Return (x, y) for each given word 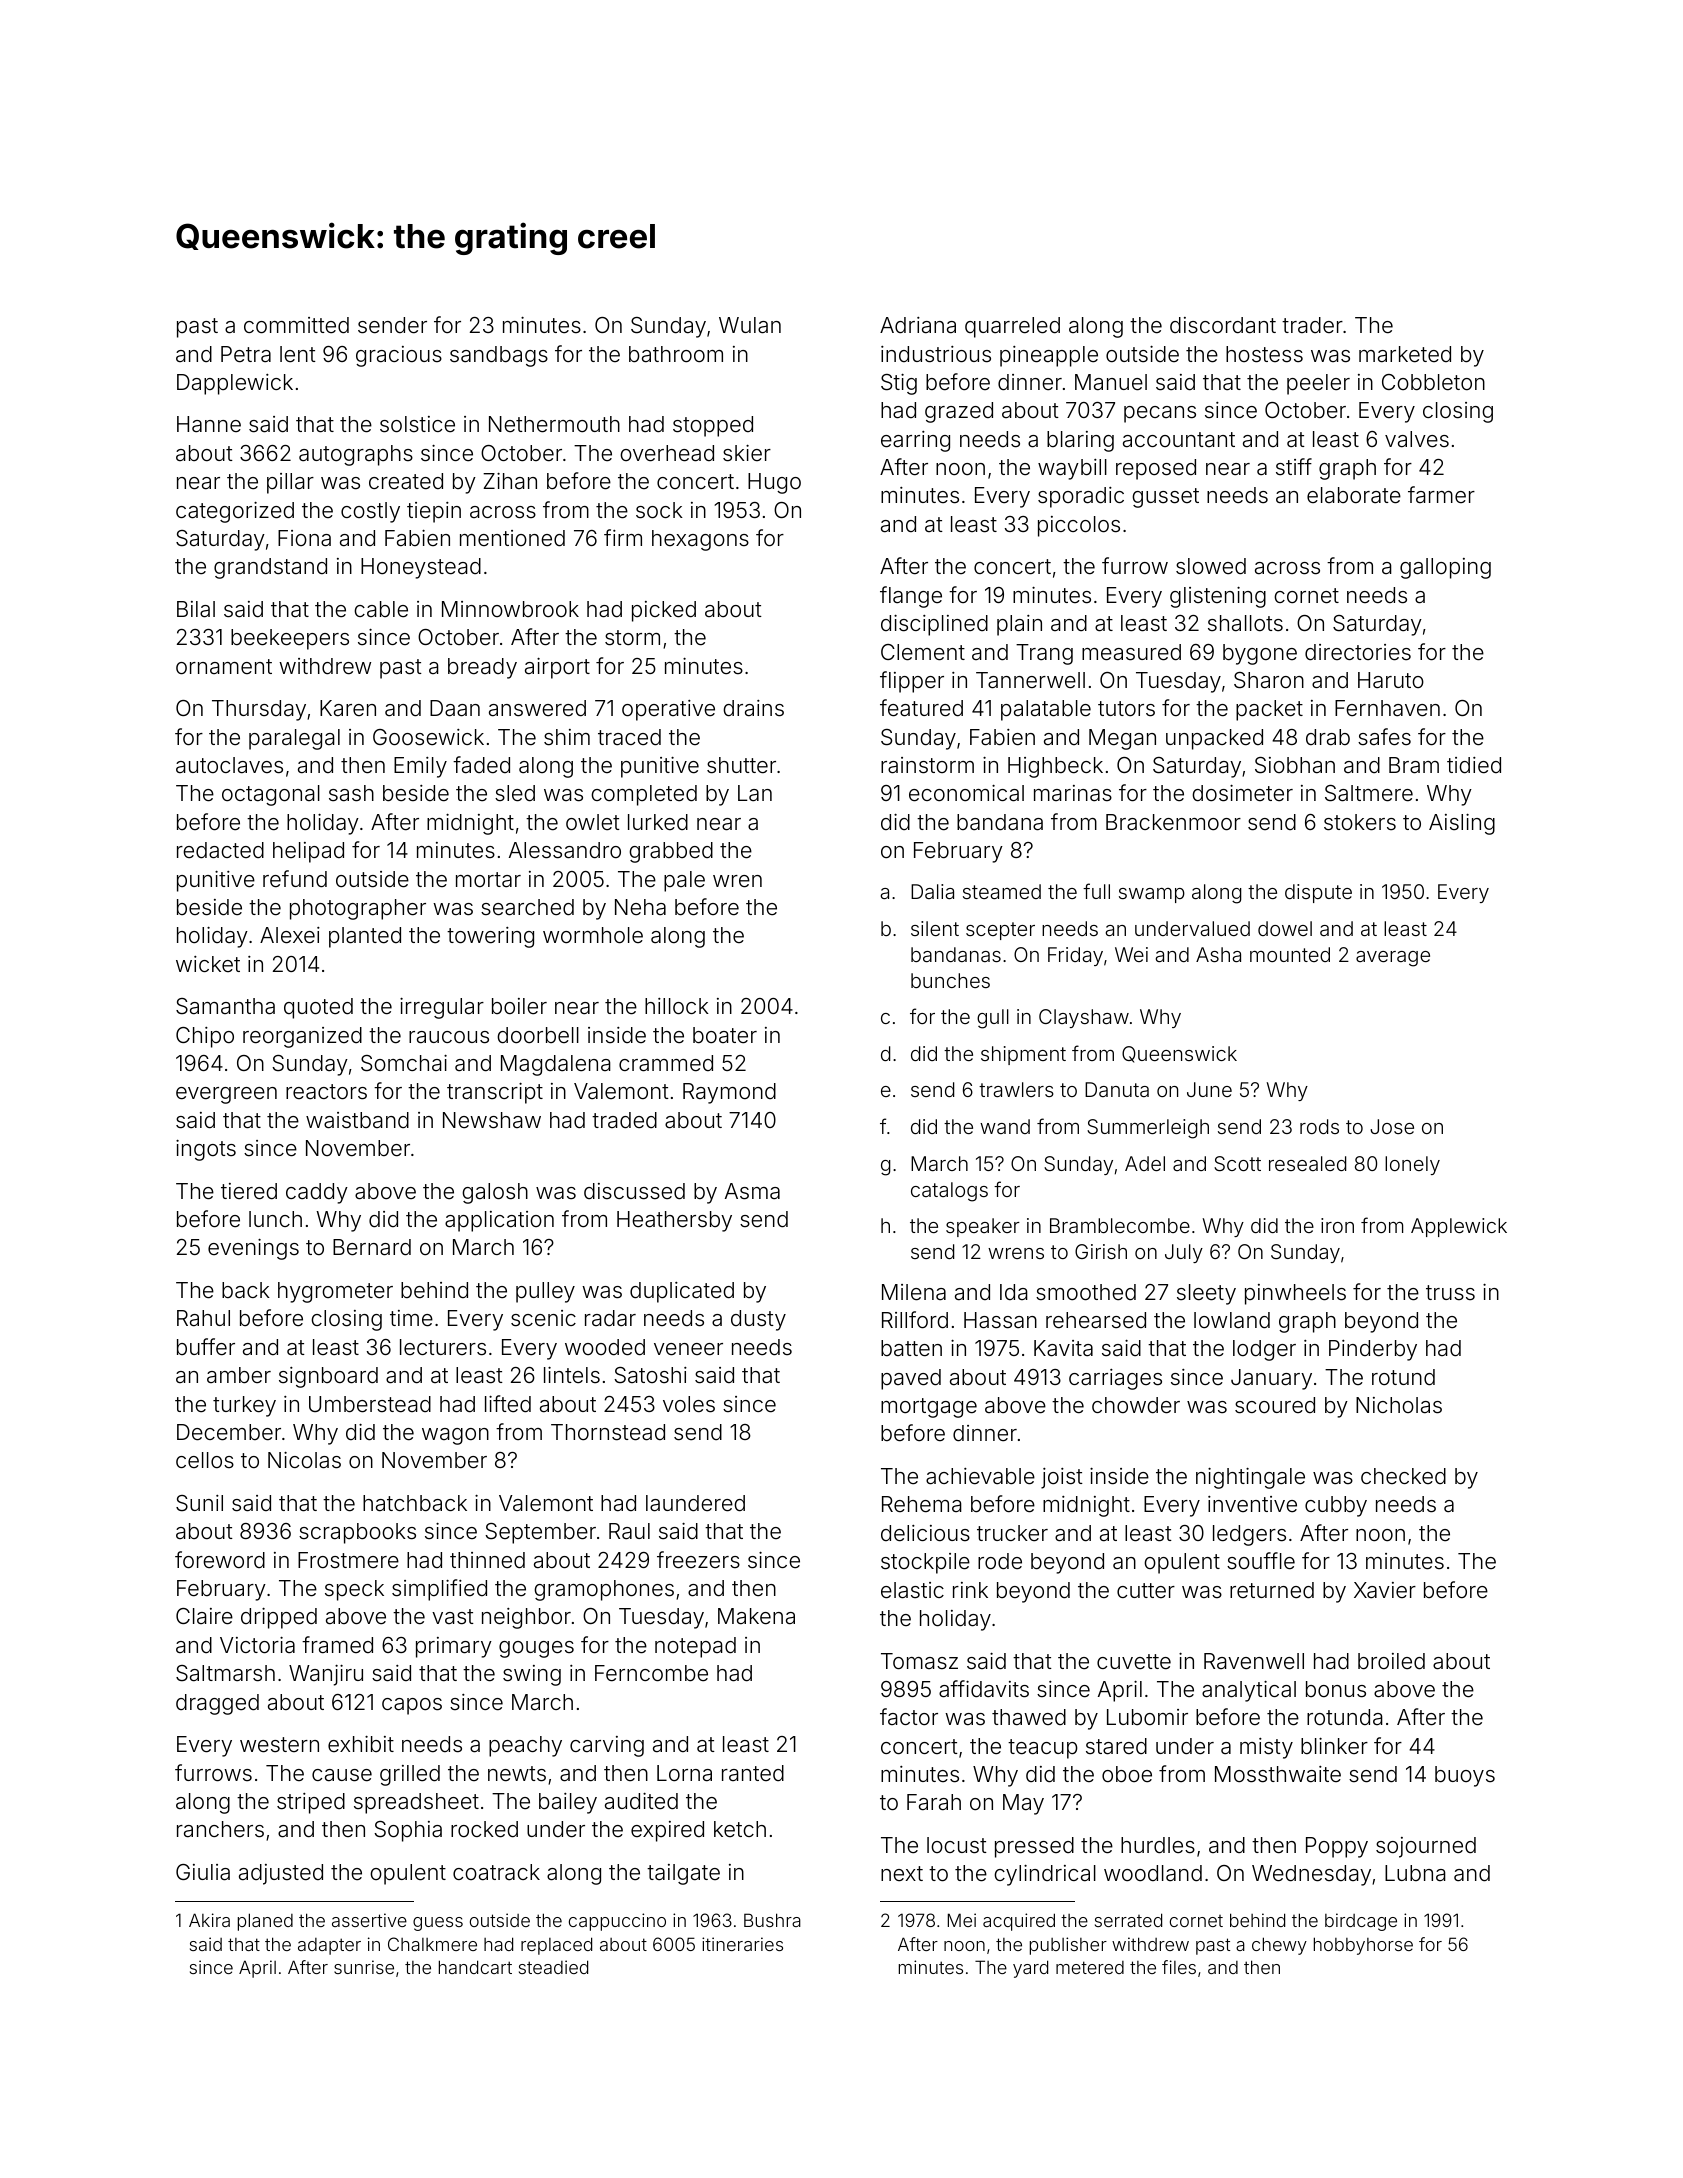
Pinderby (1373, 1350)
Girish (1101, 1251)
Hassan (1000, 1320)
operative (668, 710)
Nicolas (304, 1460)
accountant (1179, 440)
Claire (204, 1616)
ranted (753, 1773)
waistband (357, 1120)
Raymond (729, 1093)
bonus (1336, 1689)
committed (296, 325)
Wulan (750, 325)
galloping (1445, 568)
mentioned (512, 538)
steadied (553, 1967)
